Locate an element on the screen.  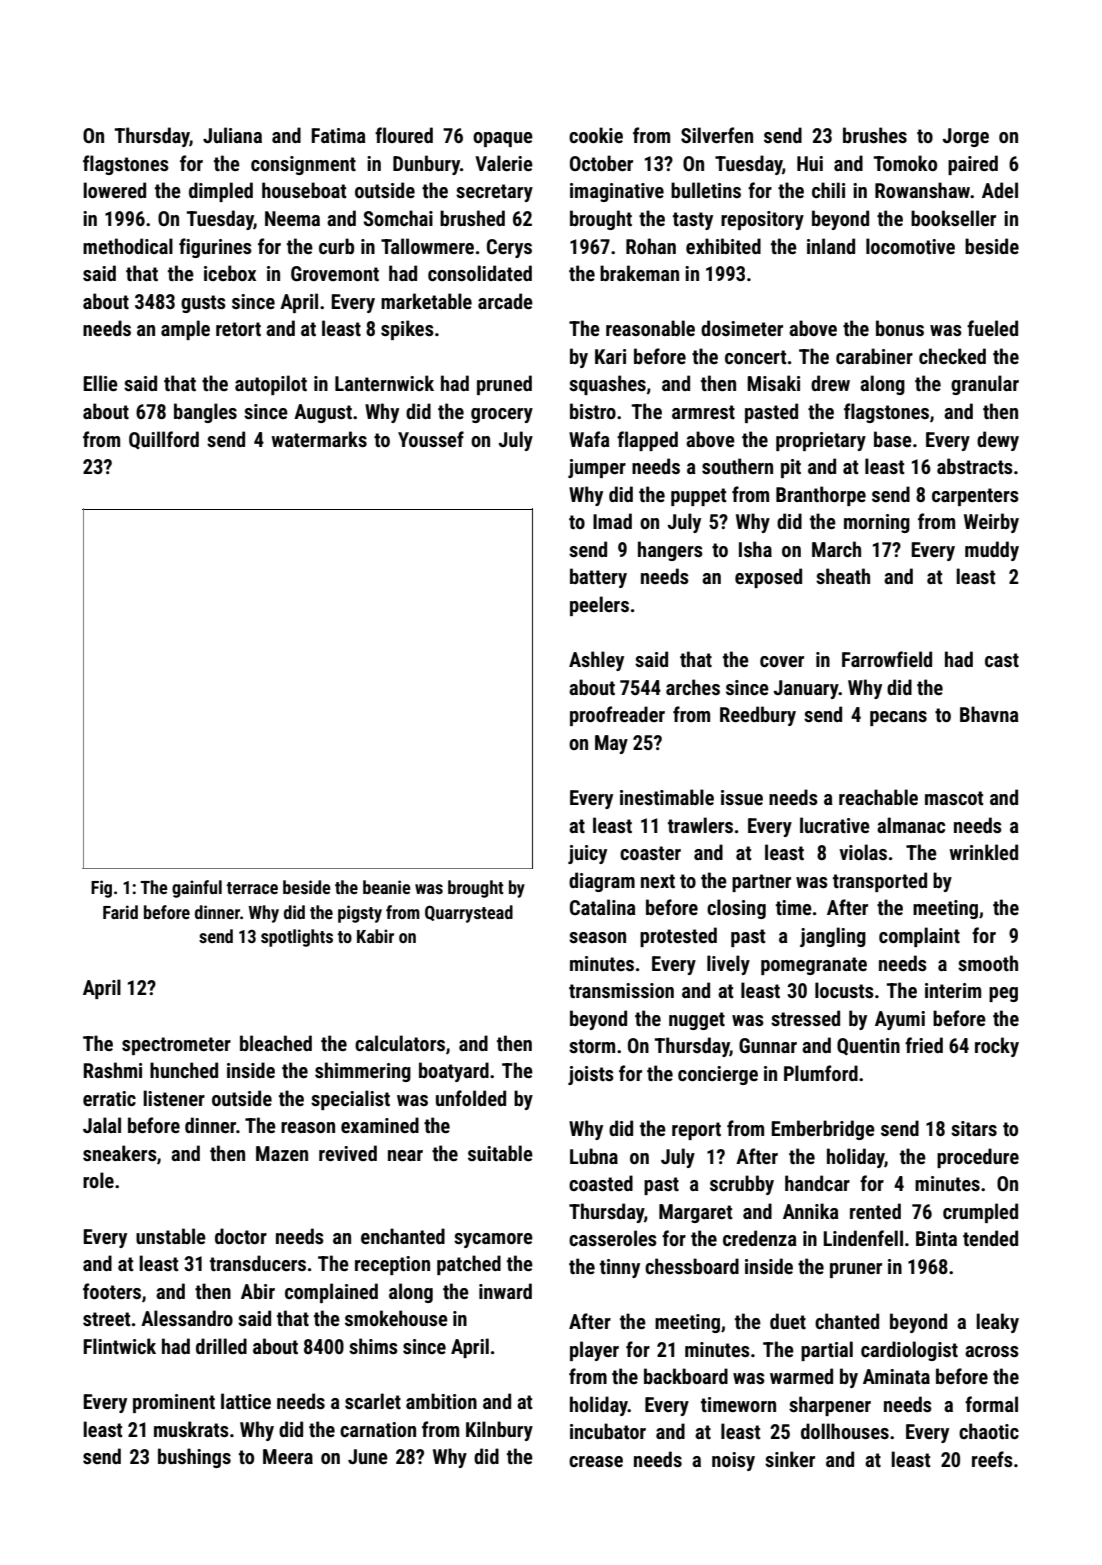
wrinkled is located at coordinates (983, 852).
